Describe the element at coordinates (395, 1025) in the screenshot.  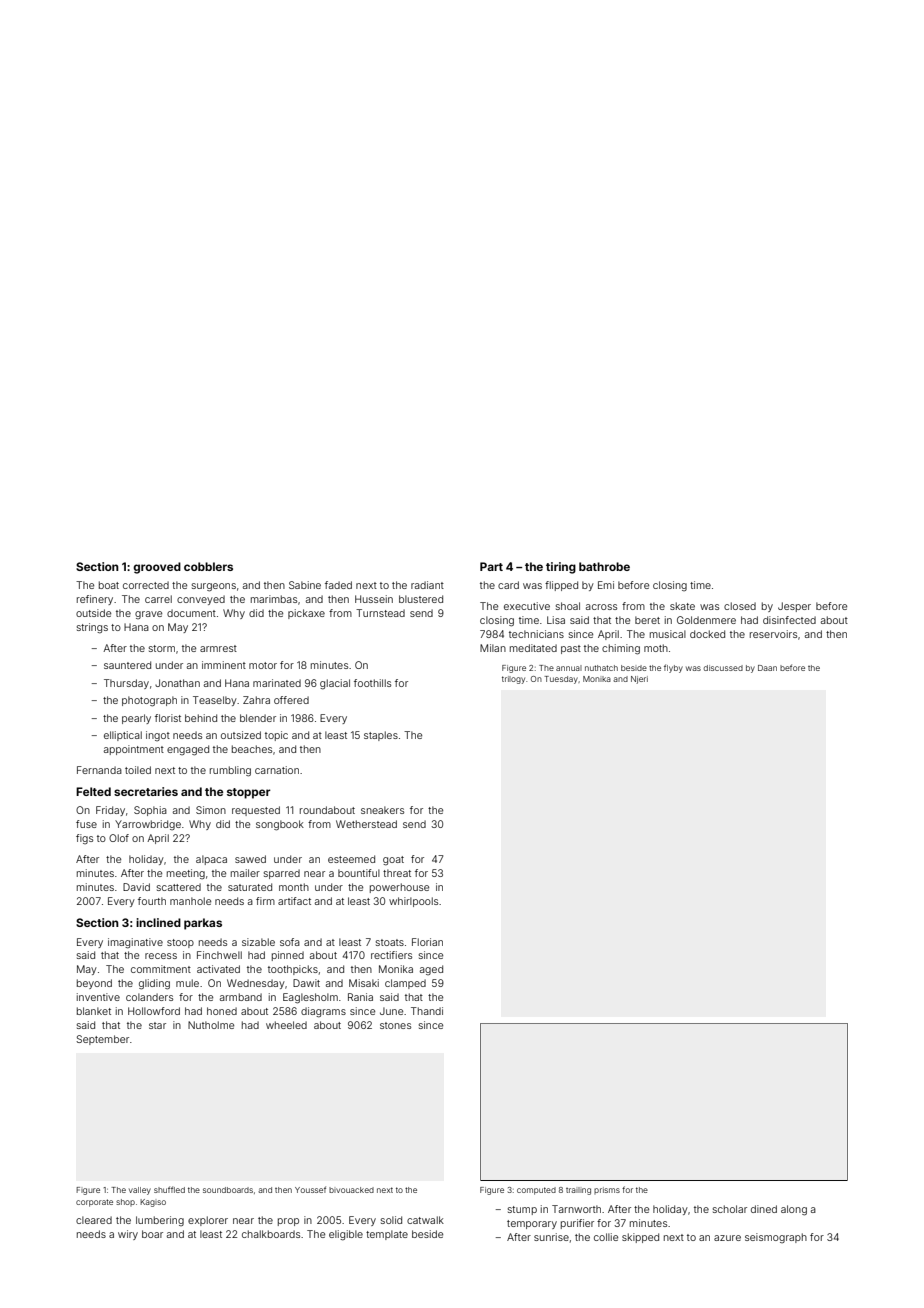
I see `stones` at that location.
